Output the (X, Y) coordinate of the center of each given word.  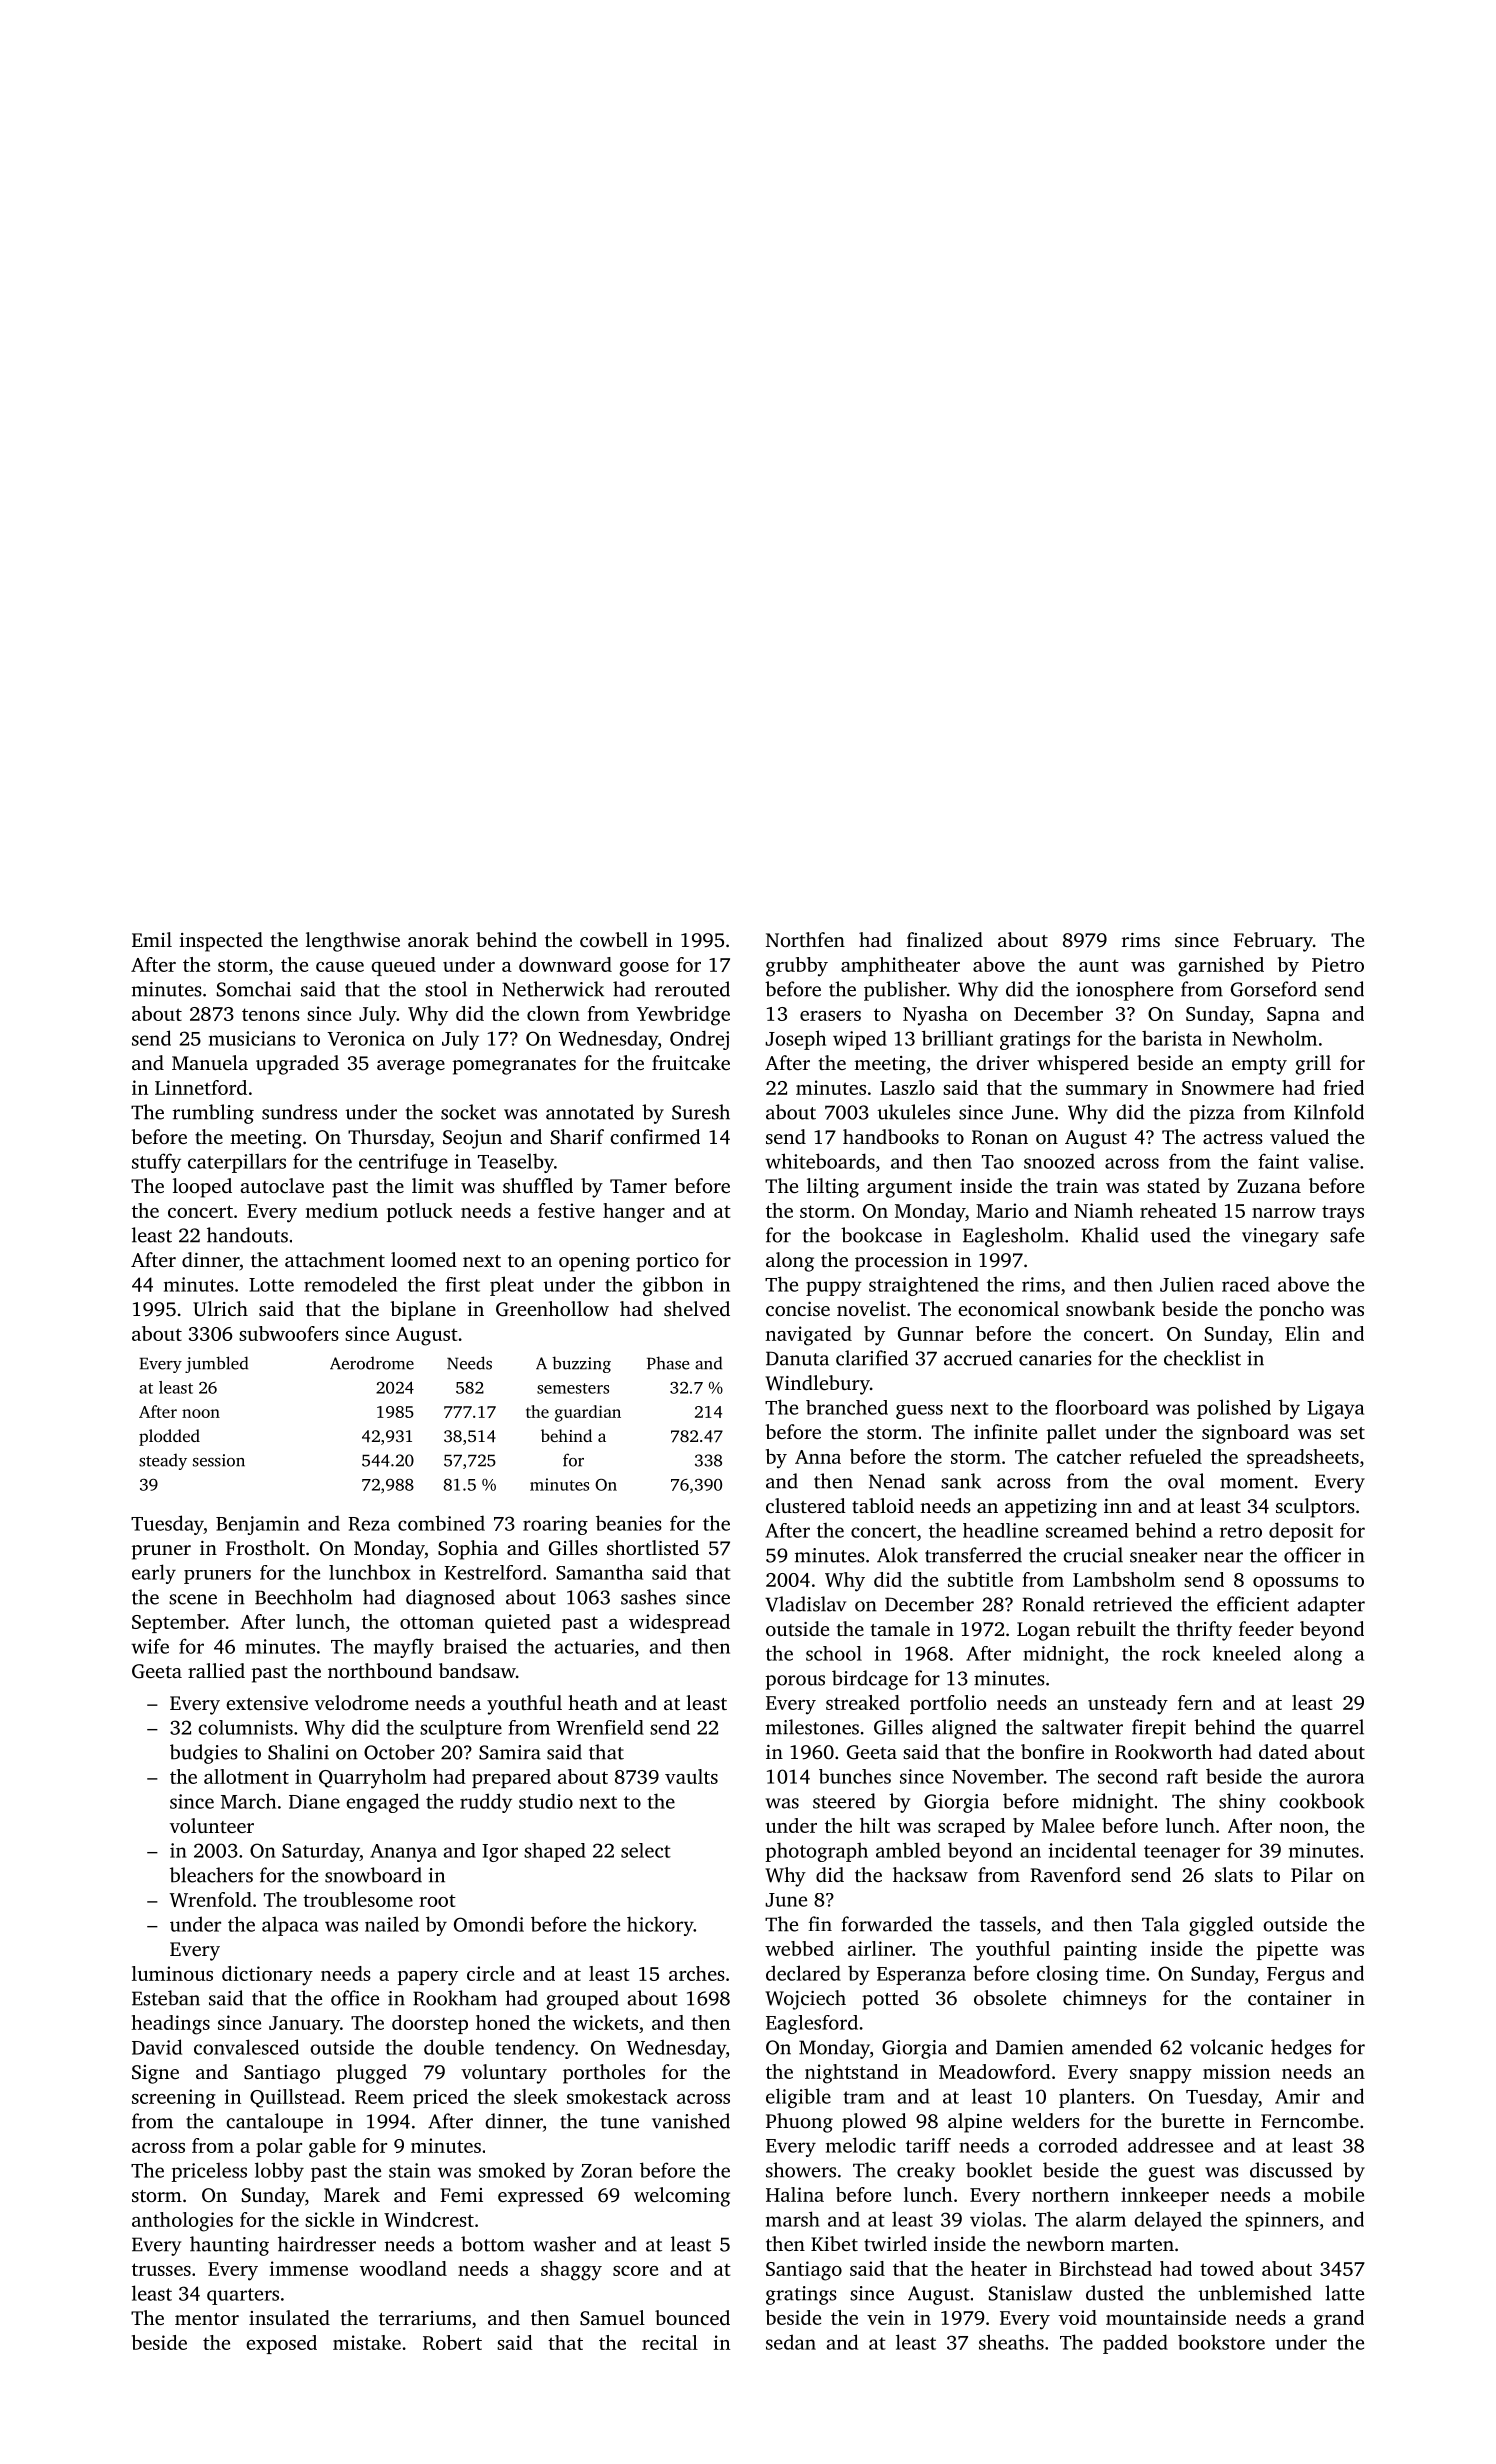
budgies (204, 1754)
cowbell (614, 939)
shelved (697, 1308)
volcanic (1226, 2047)
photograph (816, 1852)
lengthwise (353, 942)
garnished (1221, 967)
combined (441, 1523)
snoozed (1059, 1161)
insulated (289, 2317)
